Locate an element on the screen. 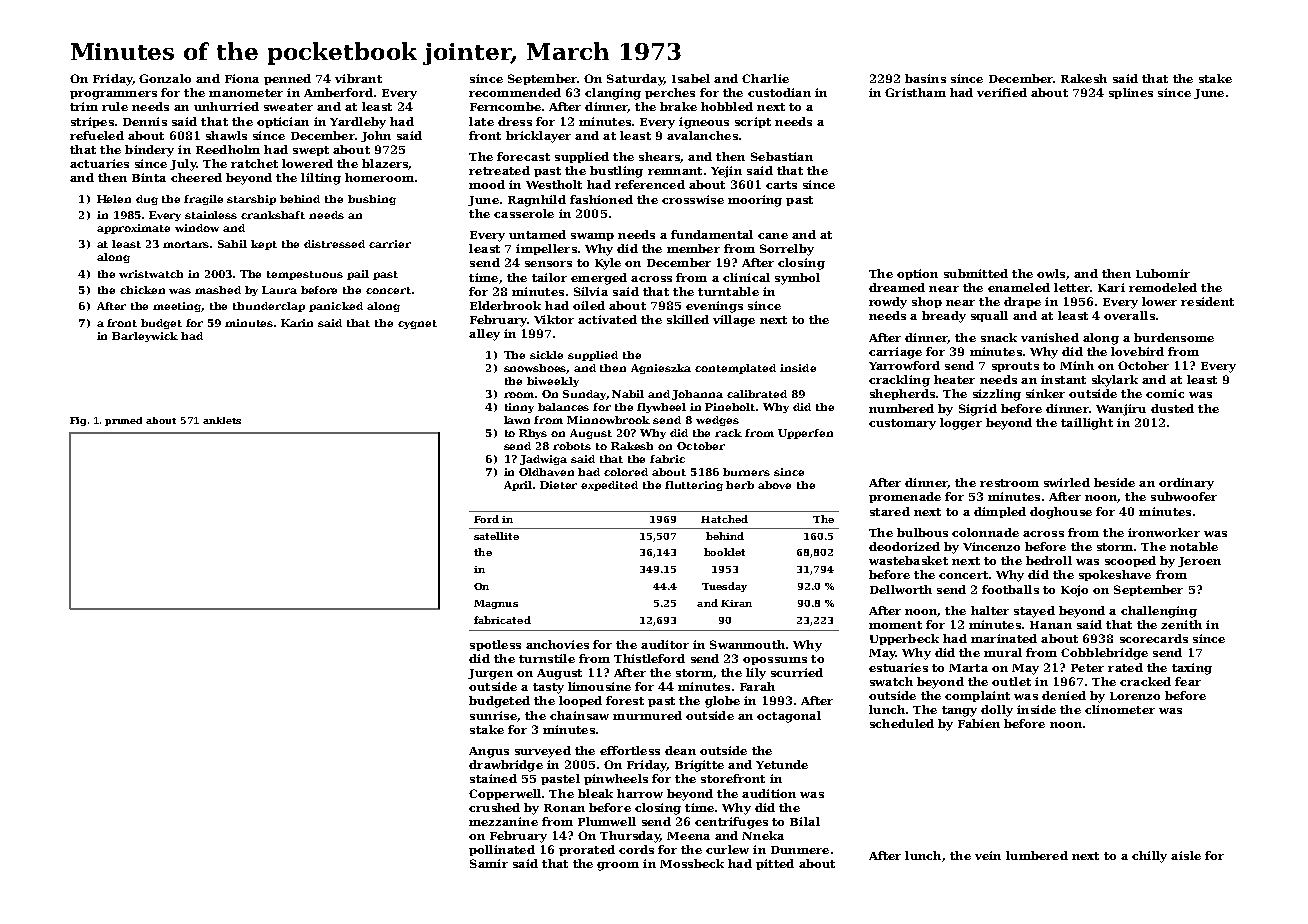 The image size is (1308, 924). Agnieszka is located at coordinates (661, 369).
